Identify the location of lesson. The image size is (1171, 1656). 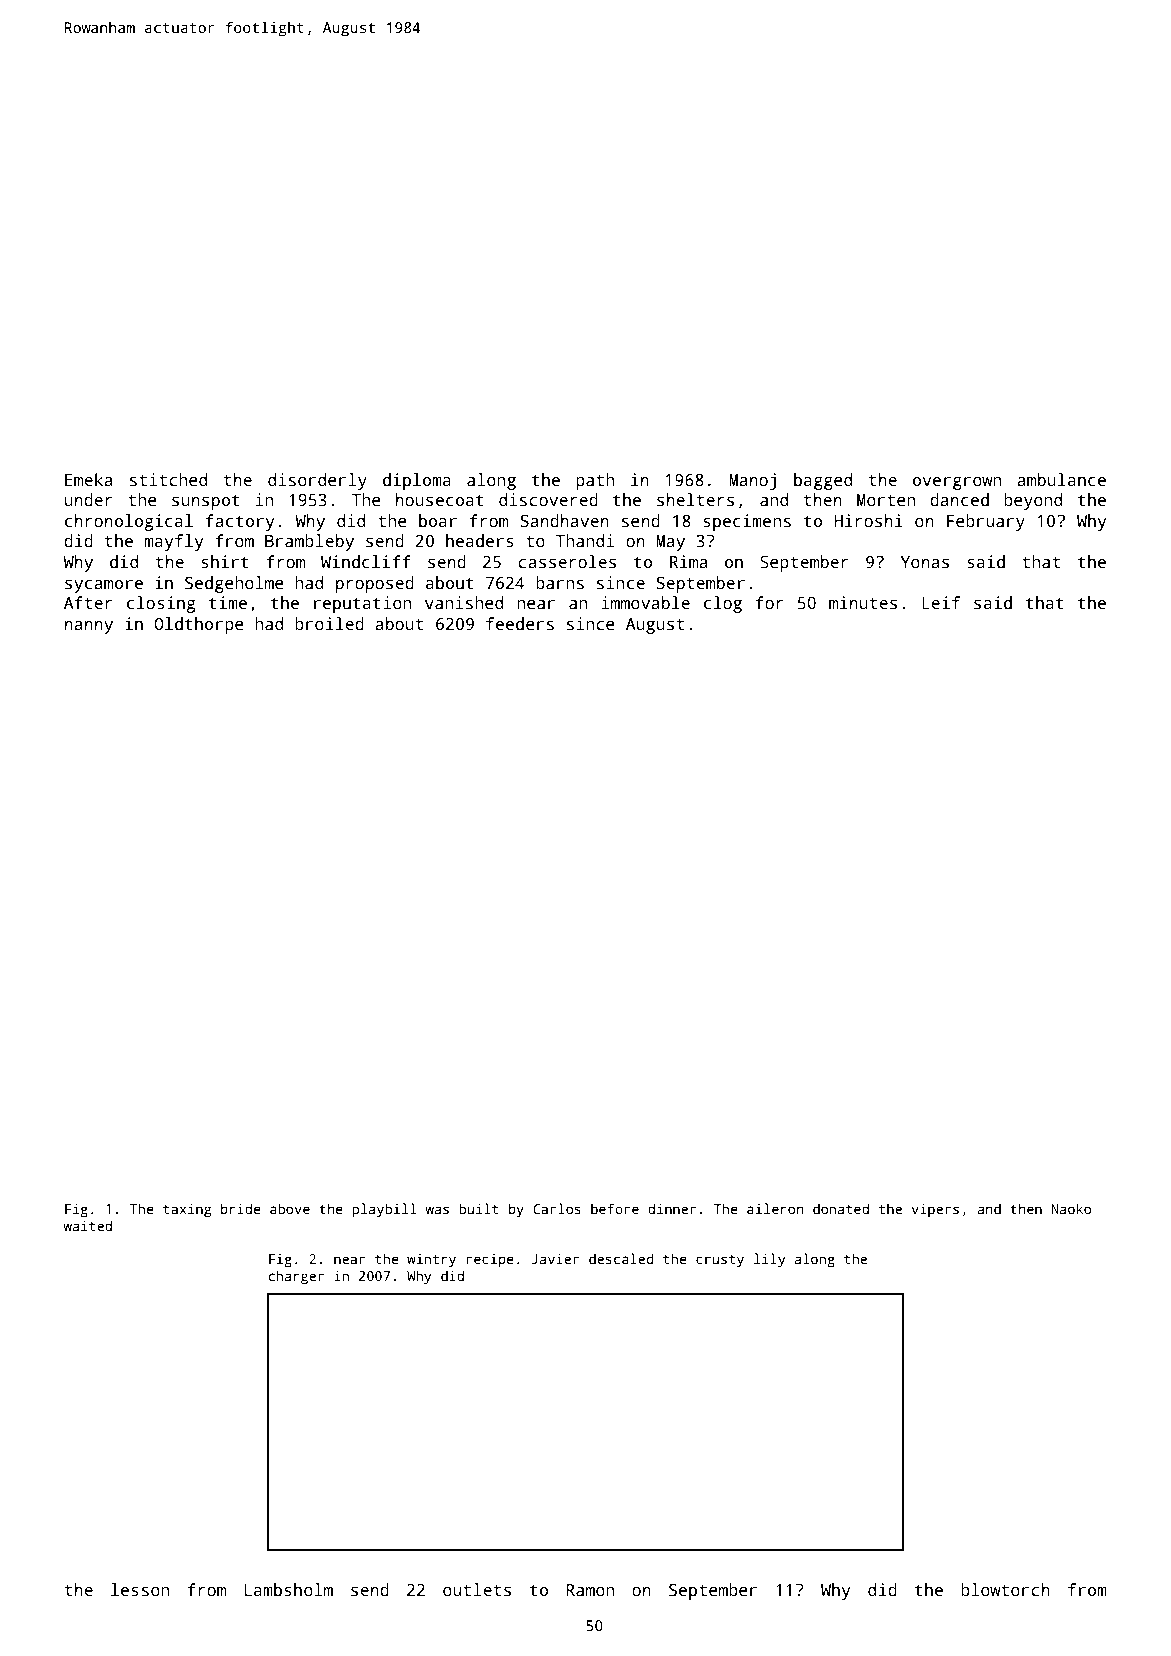
(140, 1590).
